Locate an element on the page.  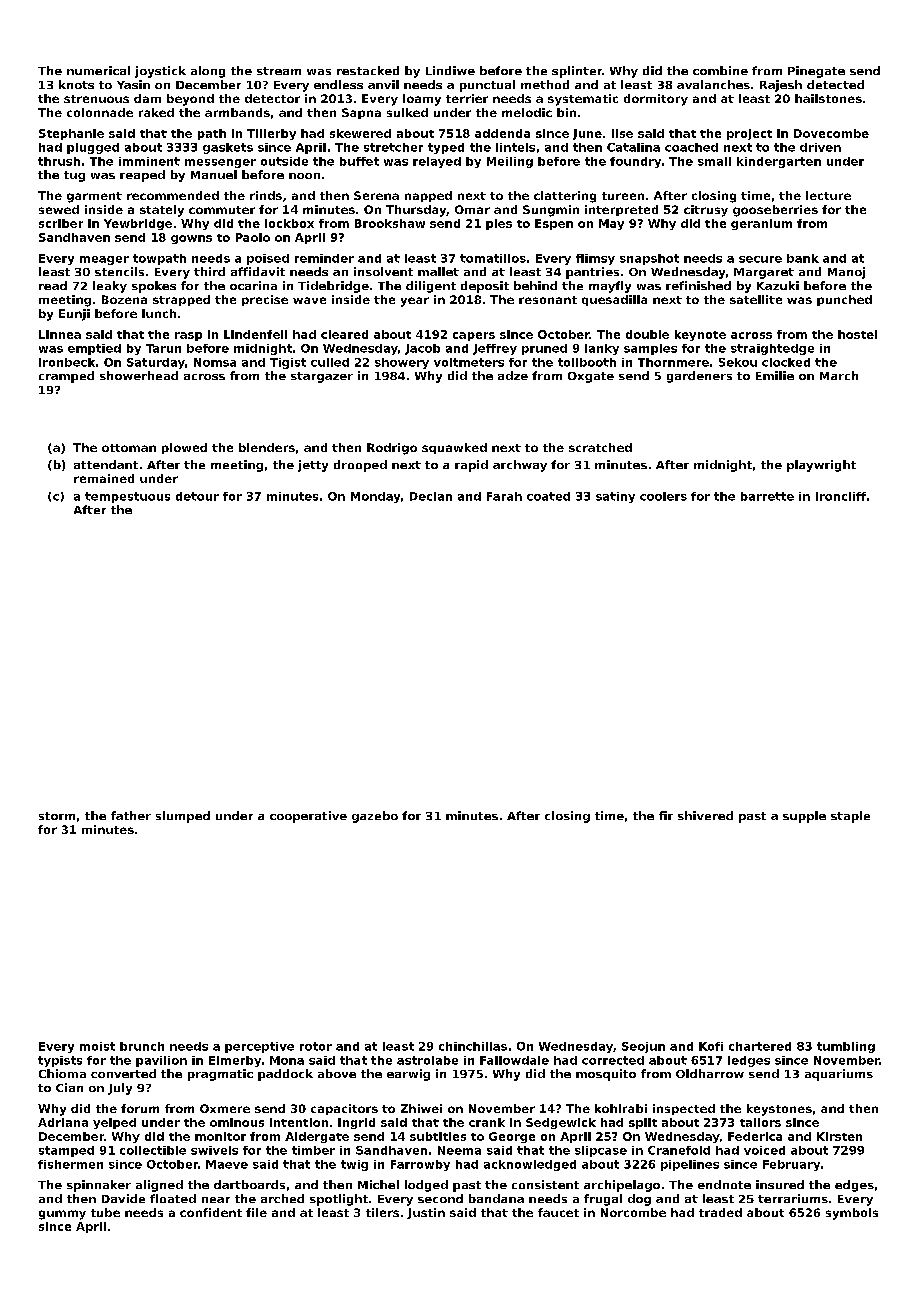
supple is located at coordinates (804, 817).
